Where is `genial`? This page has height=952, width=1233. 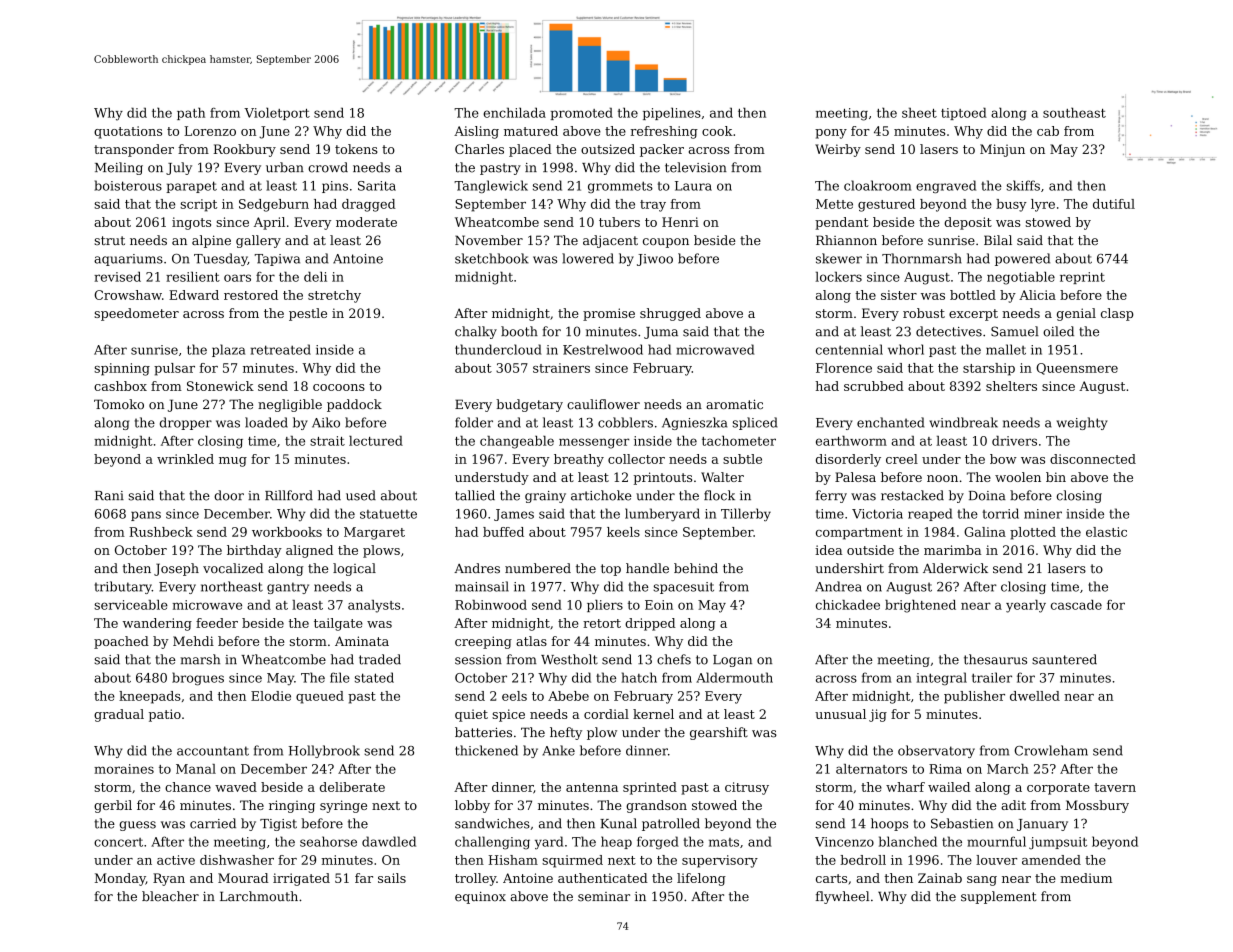 genial is located at coordinates (1076, 314).
